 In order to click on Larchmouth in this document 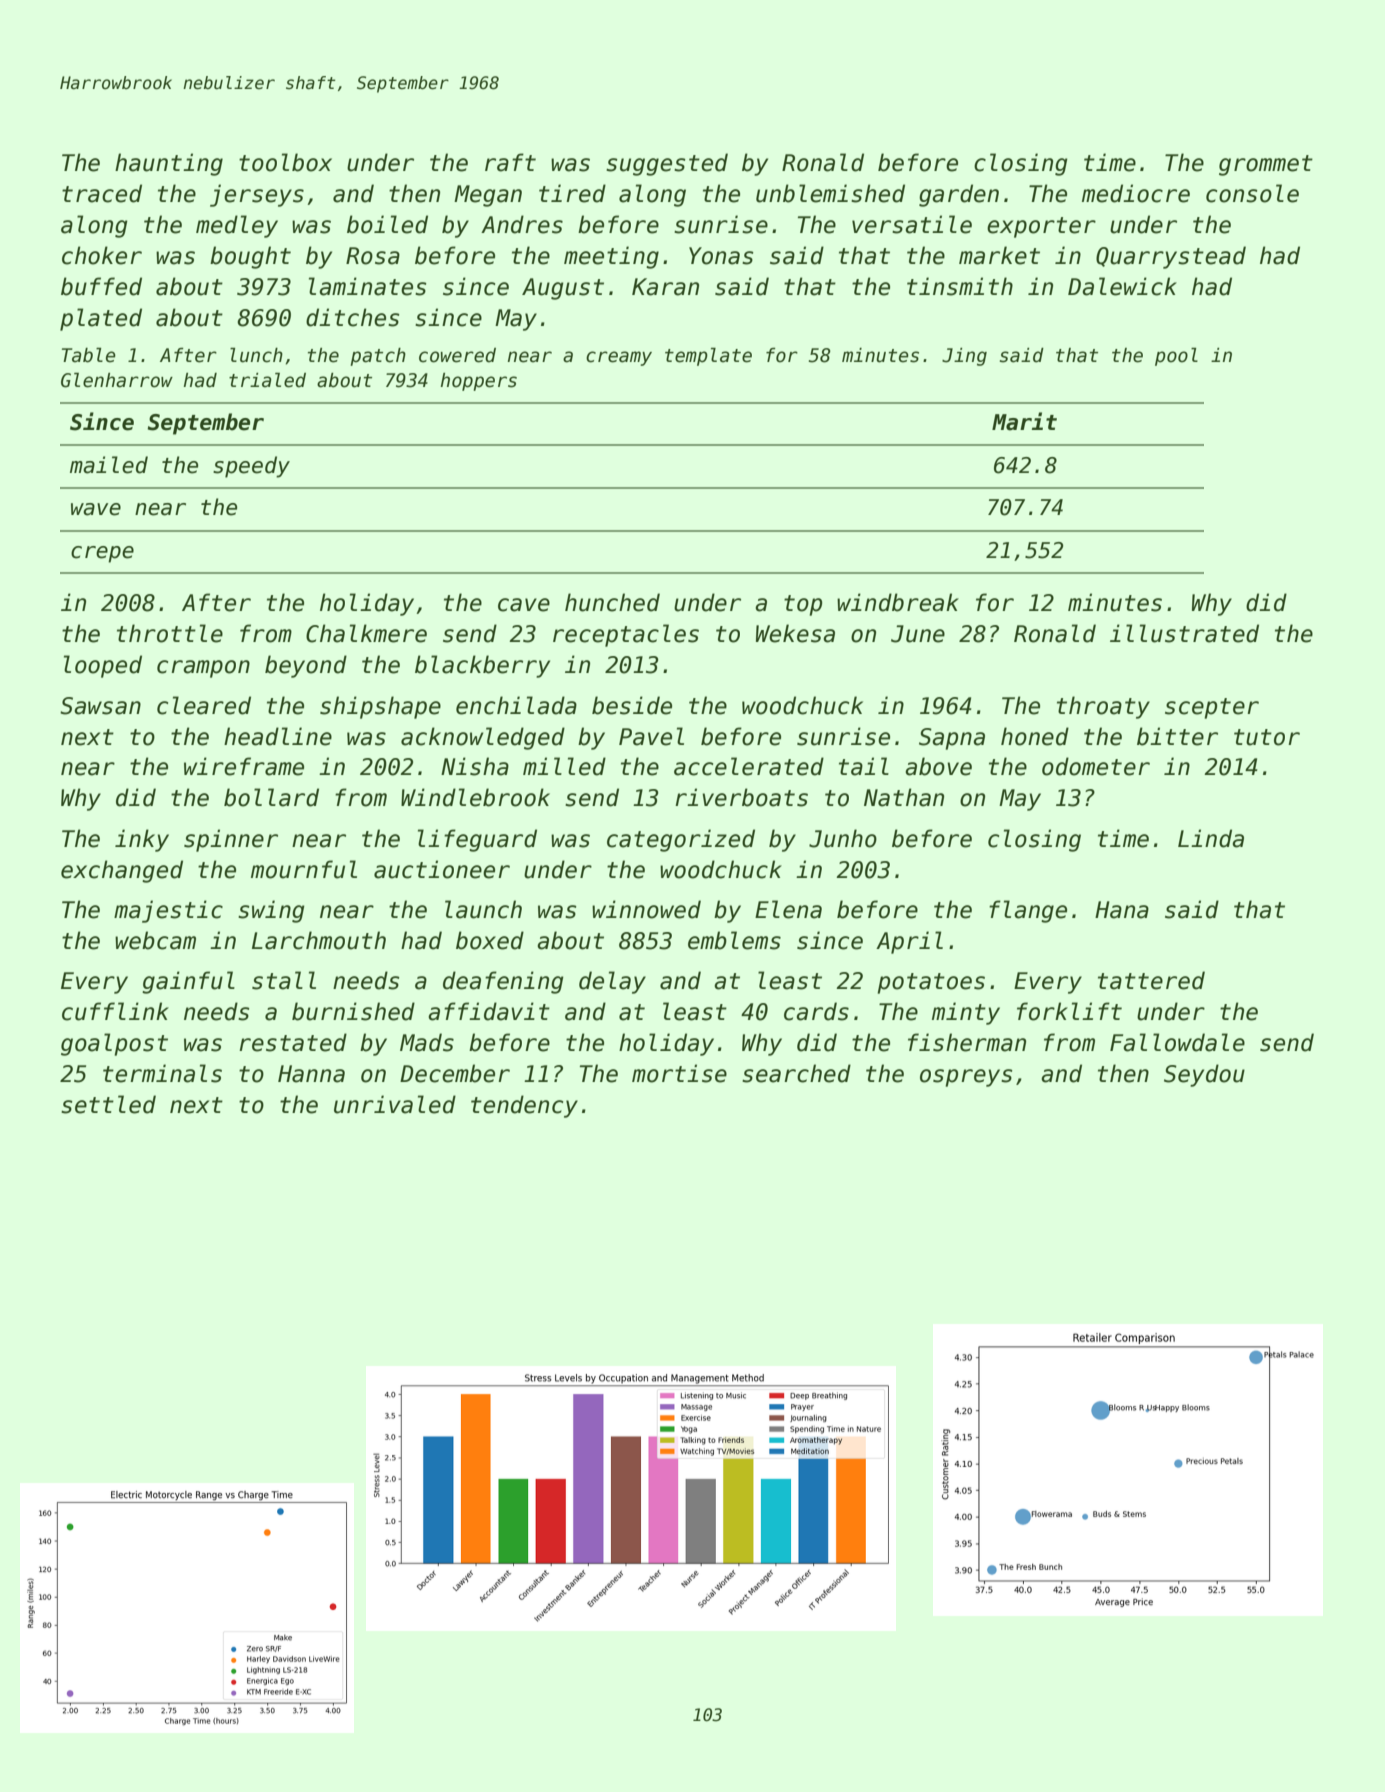, I will do `click(319, 940)`.
